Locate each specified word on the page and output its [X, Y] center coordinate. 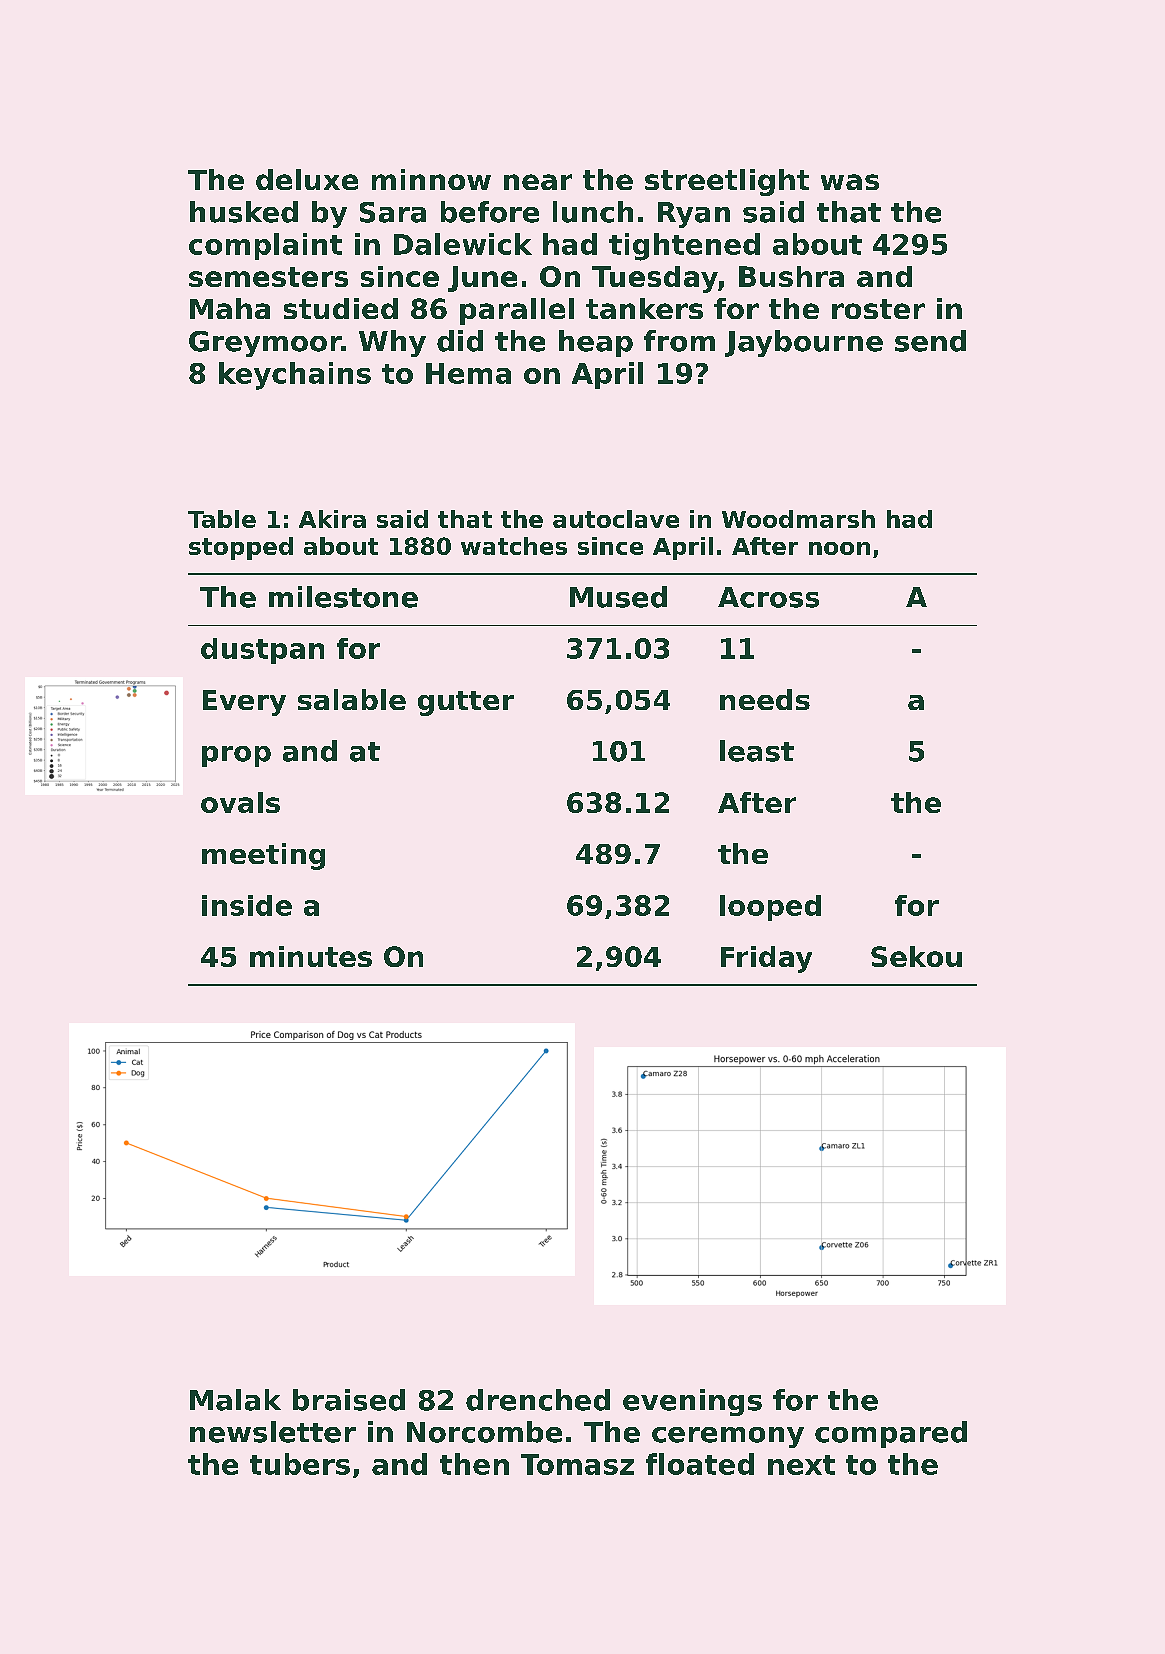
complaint [265, 246]
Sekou [916, 956]
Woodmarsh [798, 519]
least [757, 751]
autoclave [616, 519]
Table [222, 519]
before [490, 212]
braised [349, 1400]
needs [765, 699]
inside [247, 905]
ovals [240, 802]
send [930, 341]
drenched [538, 1400]
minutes [311, 956]
